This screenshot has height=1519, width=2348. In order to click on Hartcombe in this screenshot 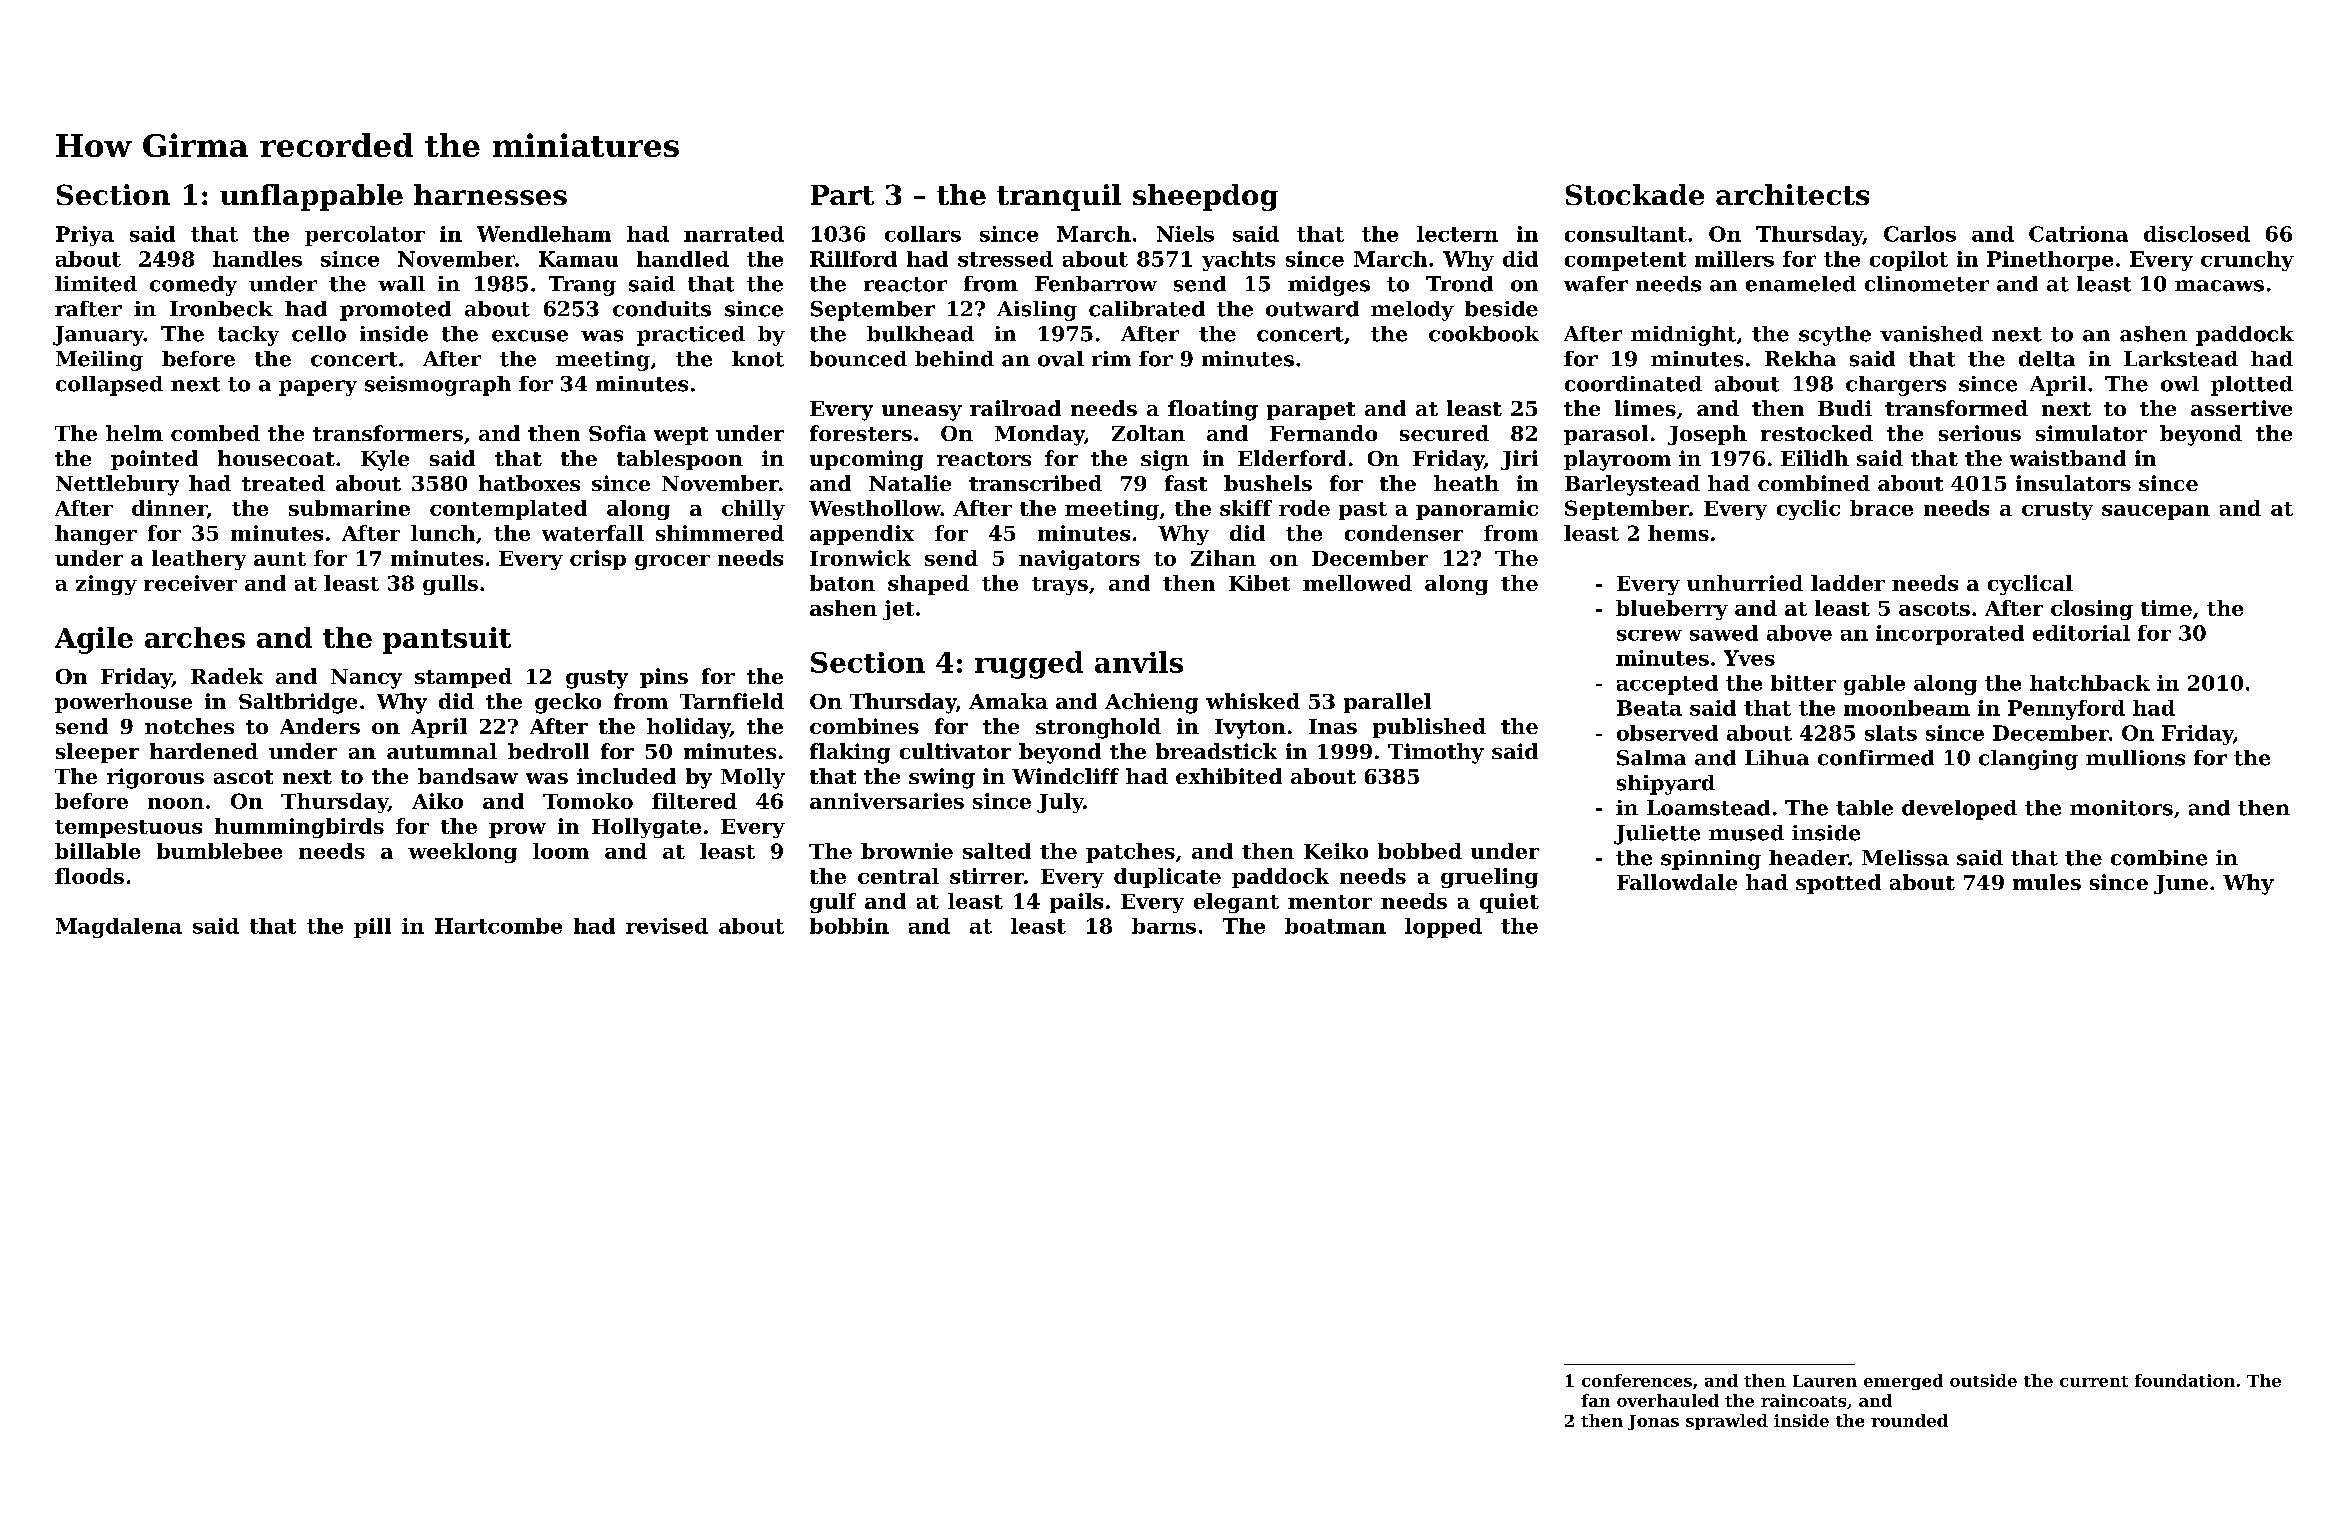, I will do `click(498, 926)`.
